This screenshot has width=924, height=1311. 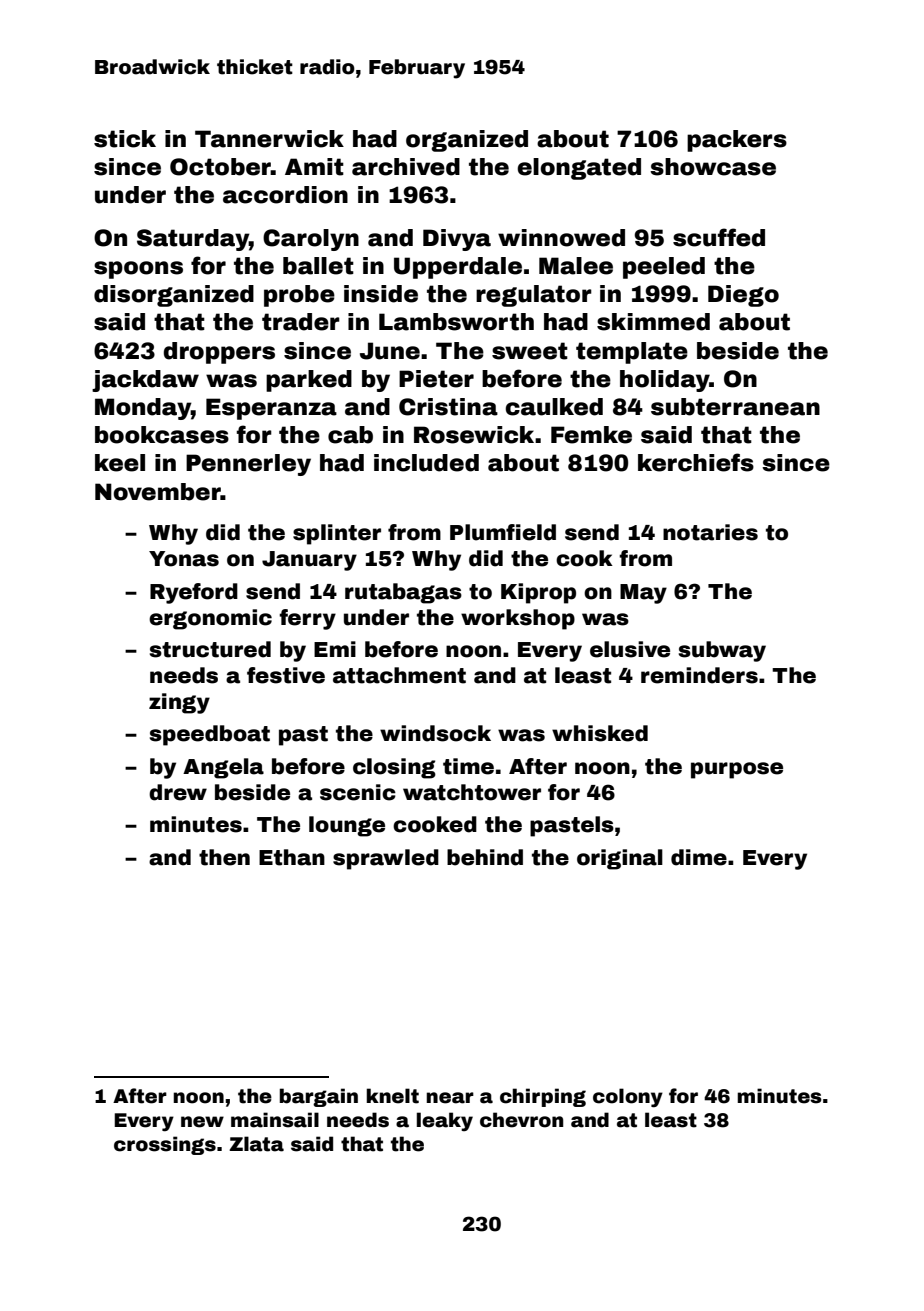 What do you see at coordinates (620, 859) in the screenshot?
I see `original` at bounding box center [620, 859].
